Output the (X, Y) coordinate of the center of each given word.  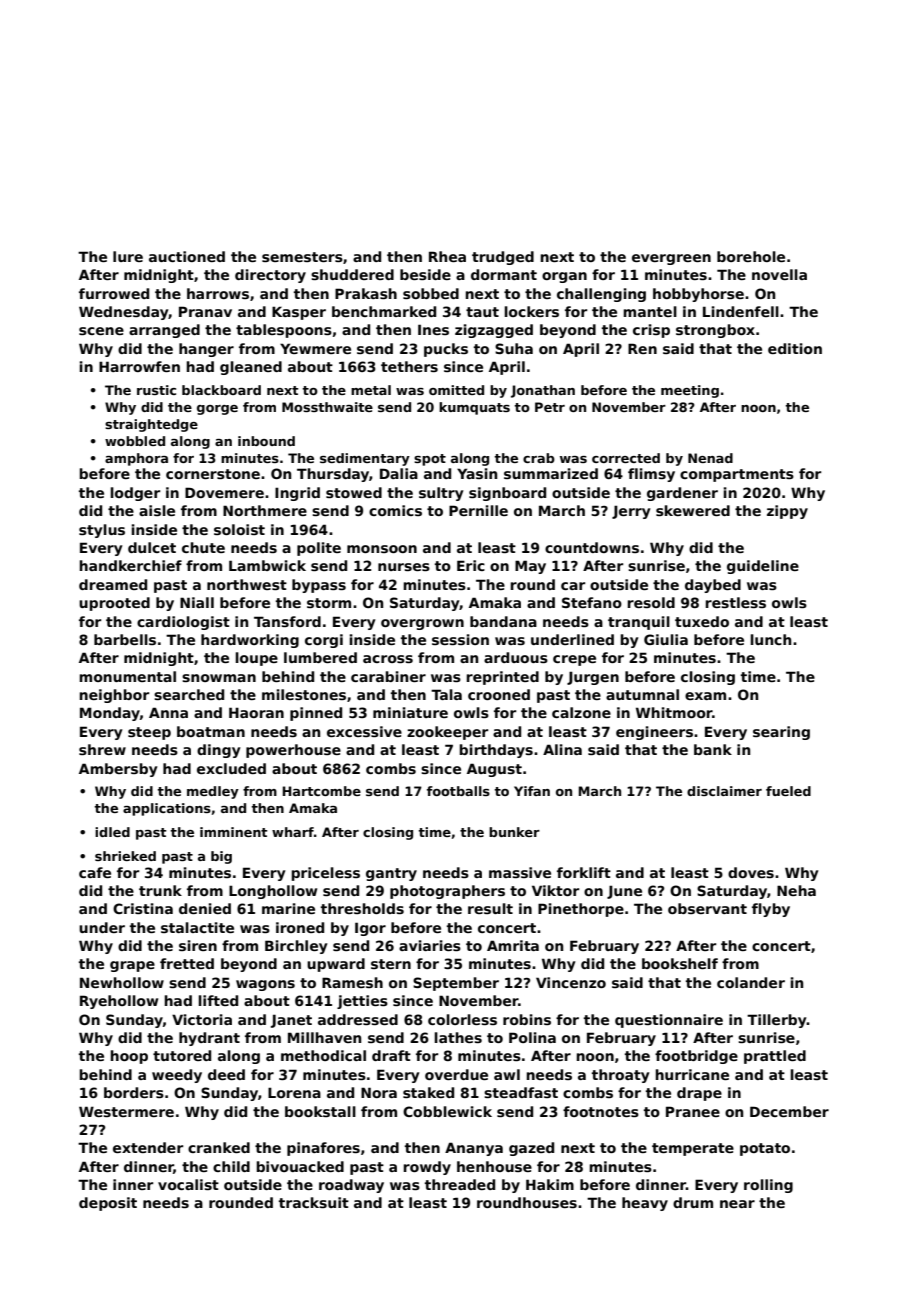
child (231, 1166)
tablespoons (284, 331)
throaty (621, 1076)
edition (795, 348)
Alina (562, 749)
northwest (247, 584)
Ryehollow (119, 1002)
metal (371, 390)
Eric (471, 565)
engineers (654, 733)
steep (149, 733)
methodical (323, 1055)
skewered (693, 510)
